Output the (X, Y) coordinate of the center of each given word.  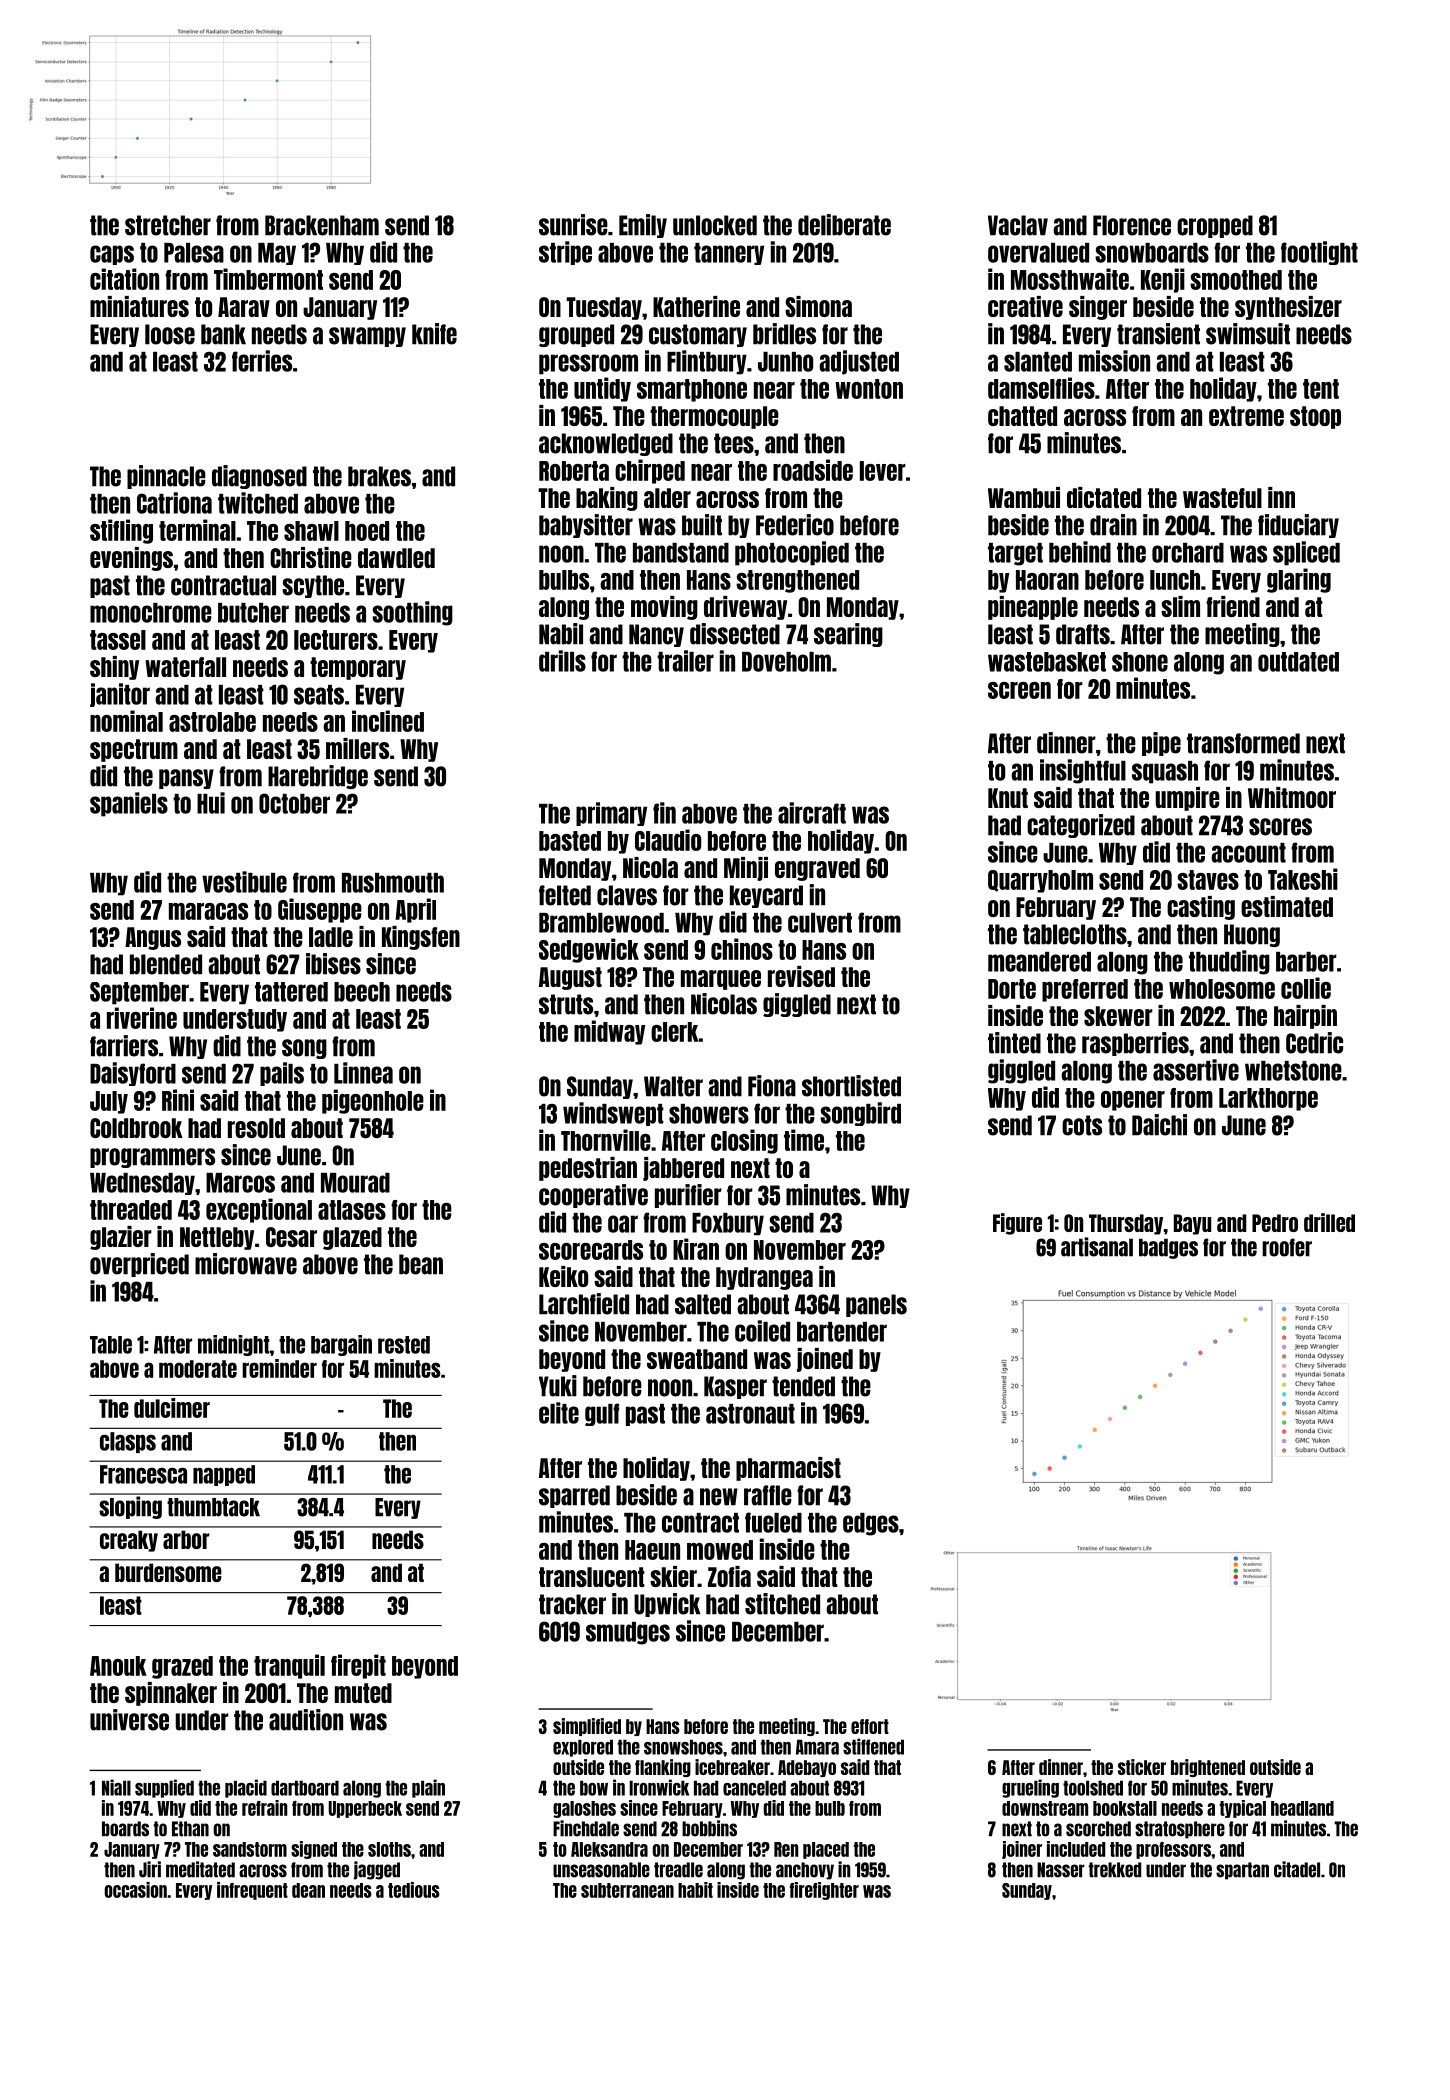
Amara (817, 1747)
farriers (124, 1046)
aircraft (812, 813)
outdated (1298, 662)
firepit (358, 1666)
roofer (1287, 1247)
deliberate (844, 225)
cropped (1215, 226)
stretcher (168, 225)
